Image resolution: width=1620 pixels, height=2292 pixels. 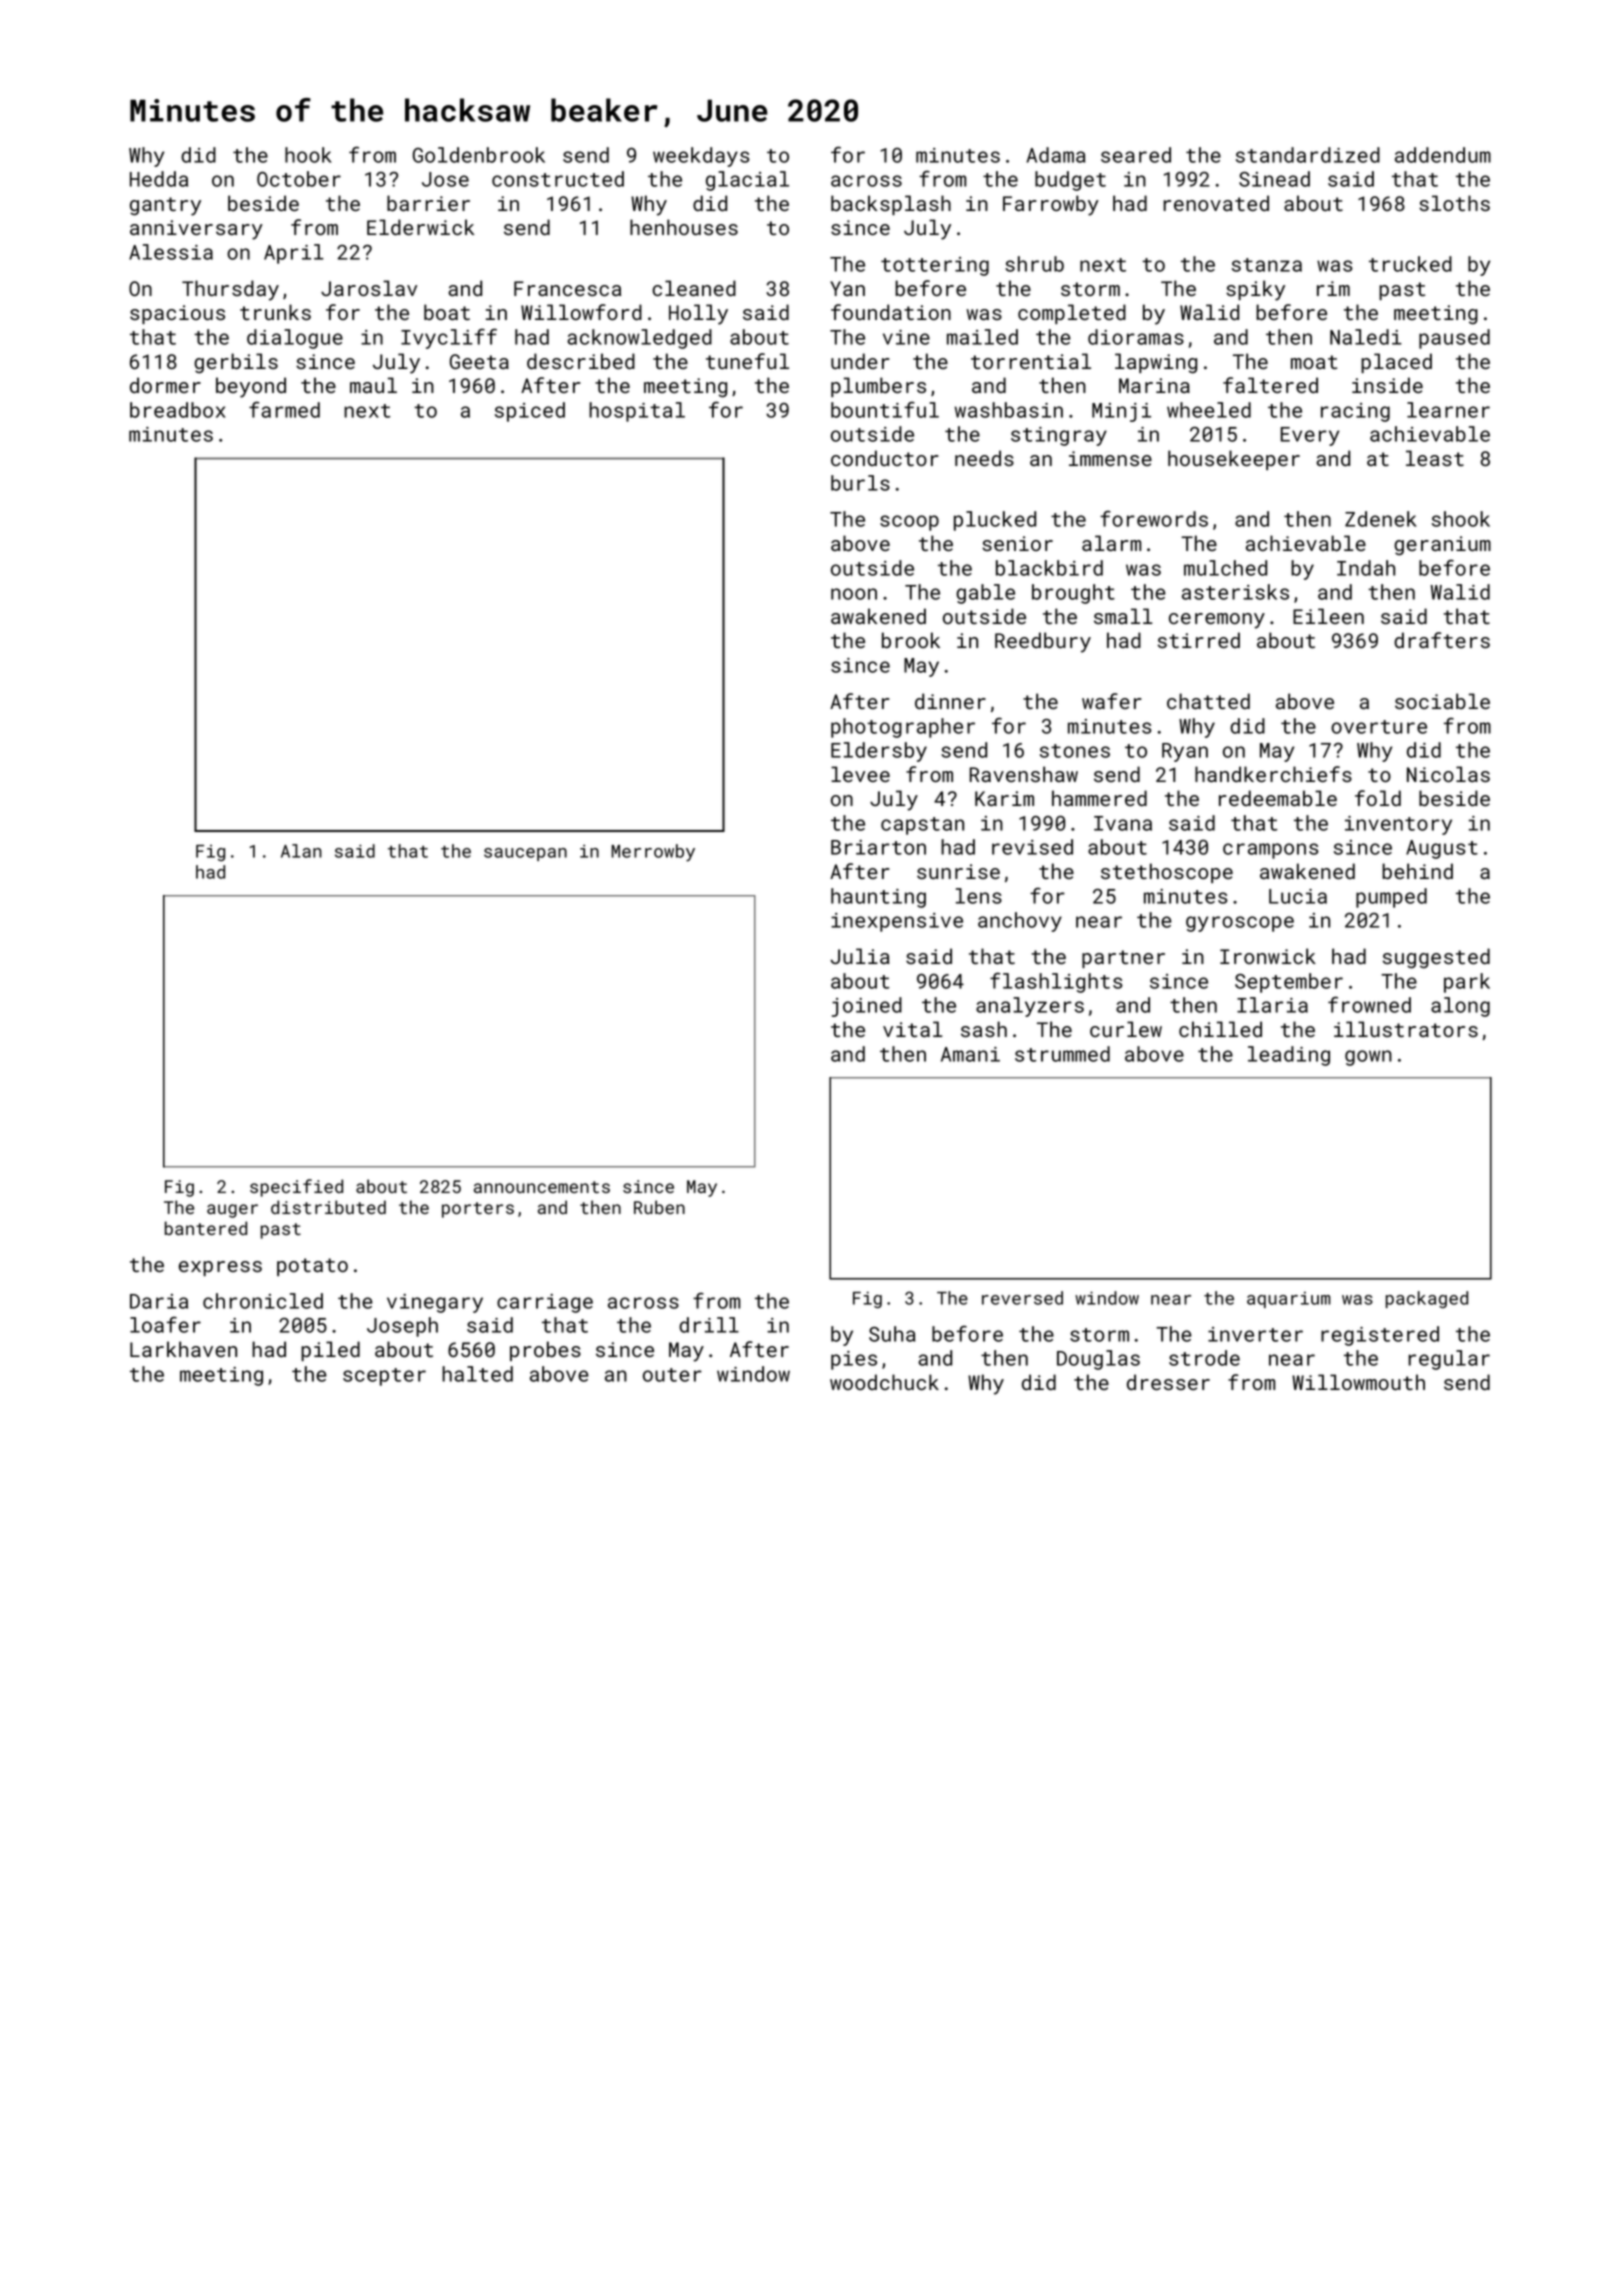 What do you see at coordinates (1056, 155) in the screenshot?
I see `Adama` at bounding box center [1056, 155].
